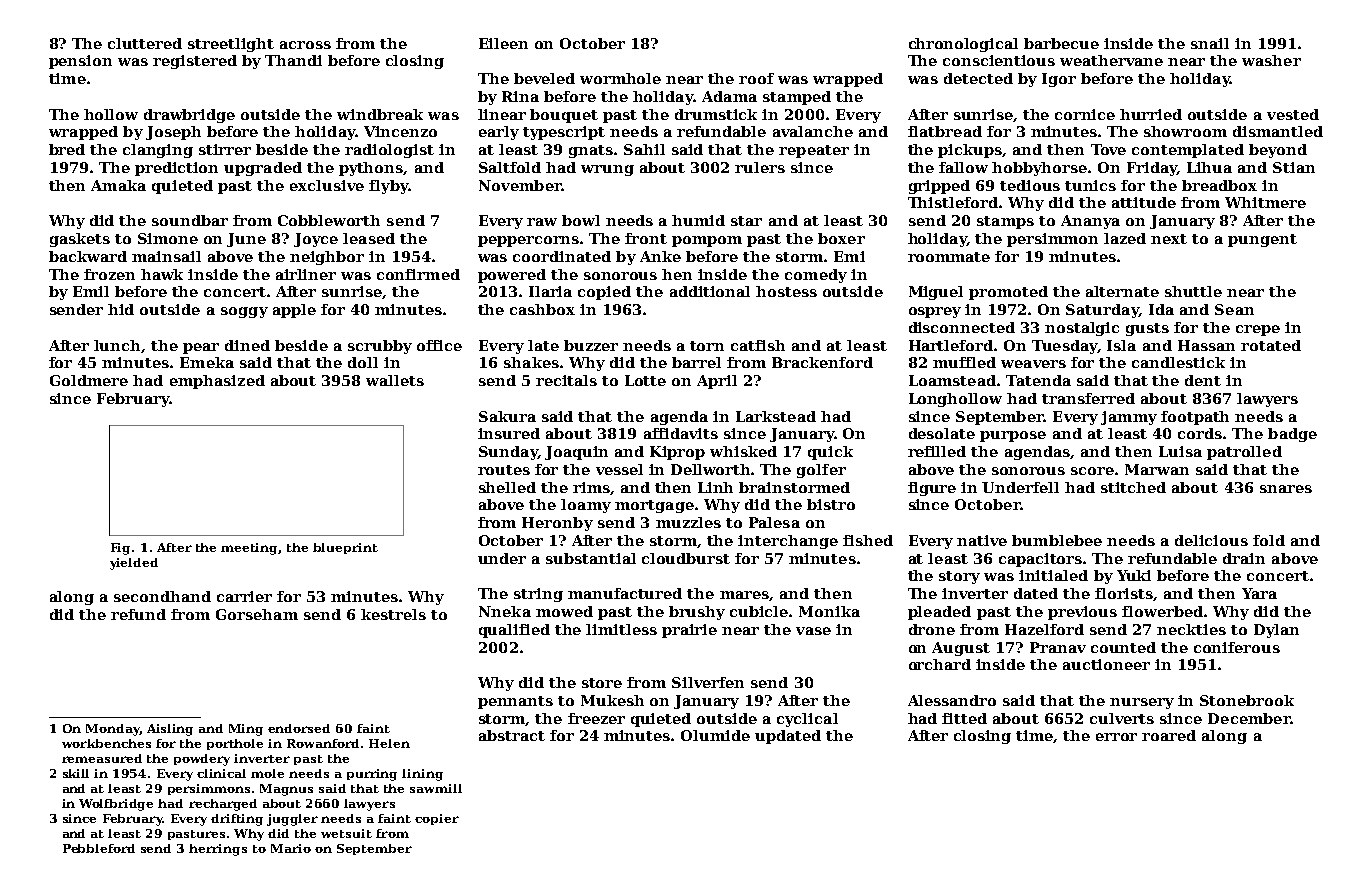 The width and height of the page is (1372, 887). What do you see at coordinates (1271, 60) in the page?
I see `washer` at bounding box center [1271, 60].
